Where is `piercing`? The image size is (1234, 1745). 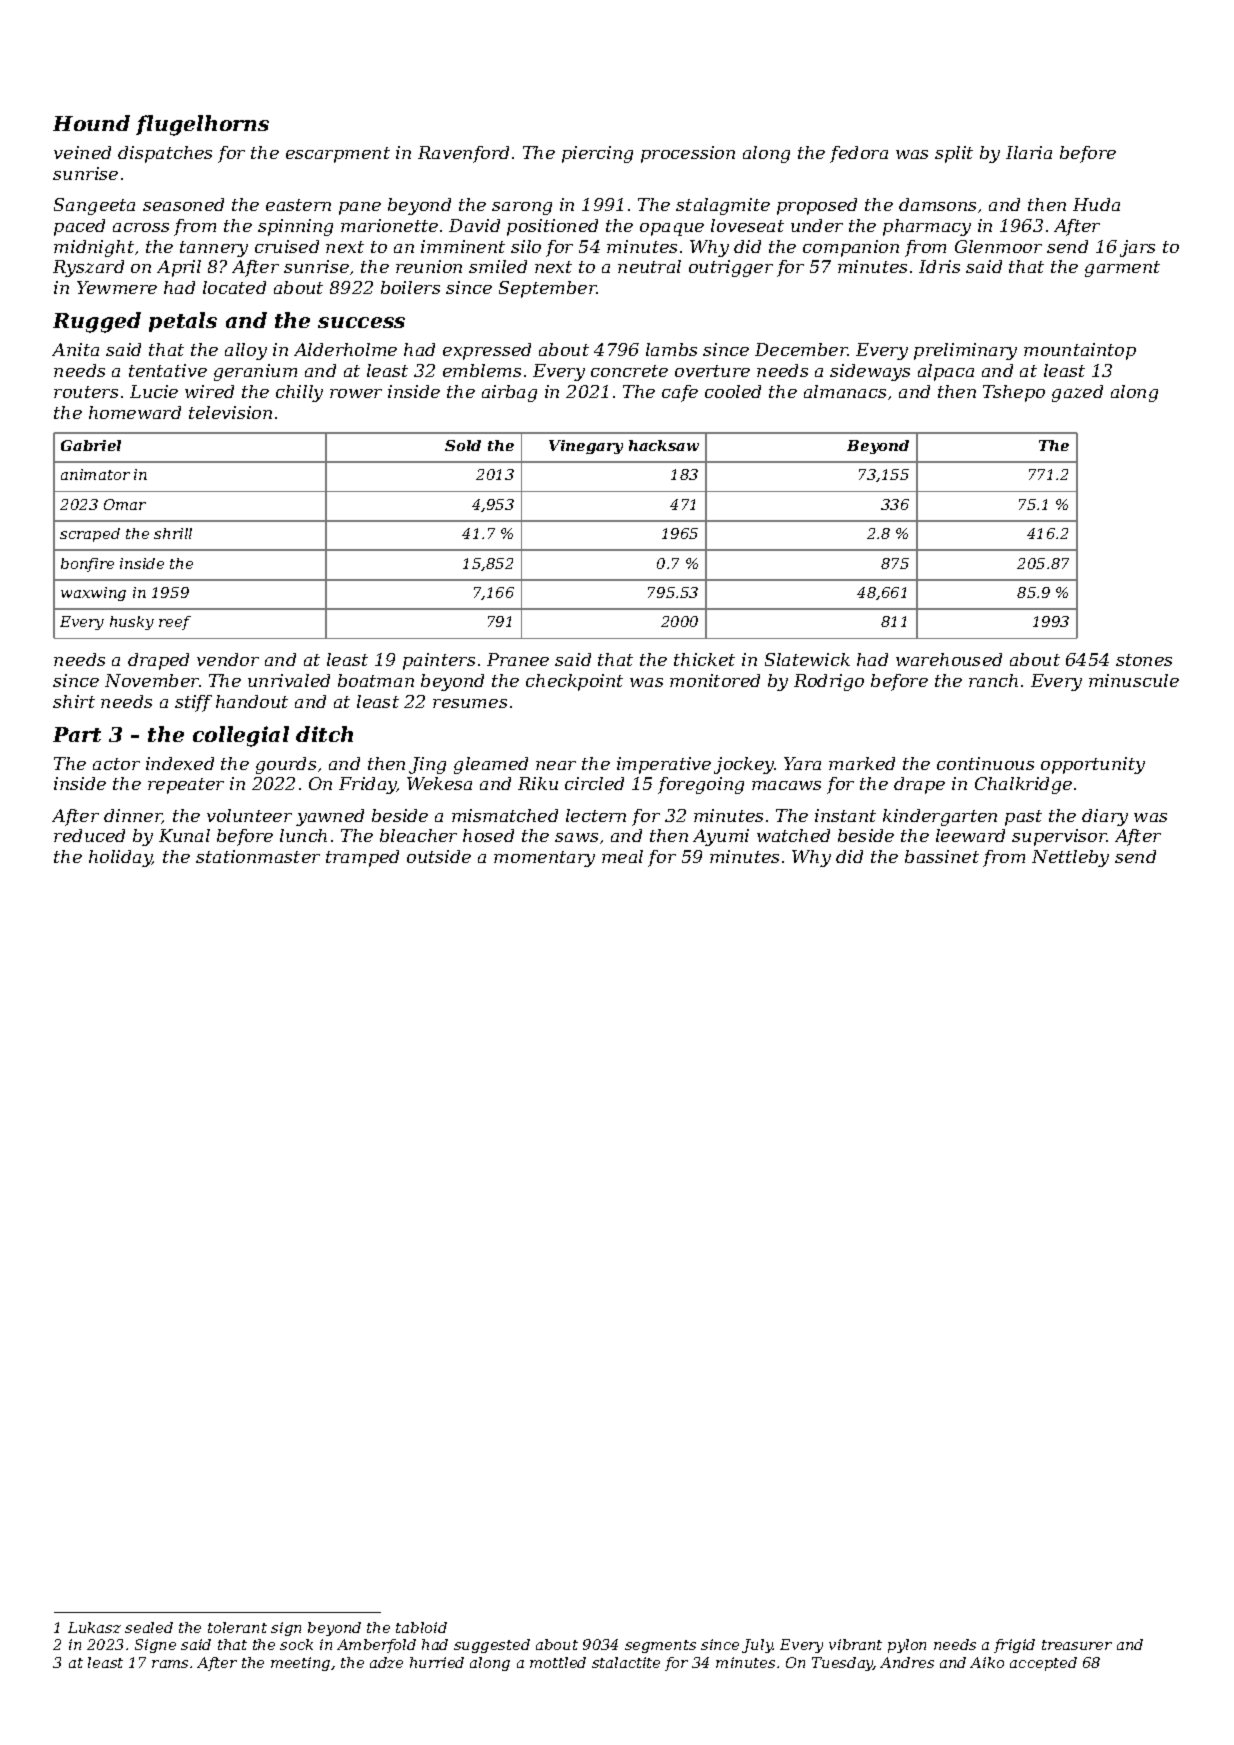 piercing is located at coordinates (597, 154).
